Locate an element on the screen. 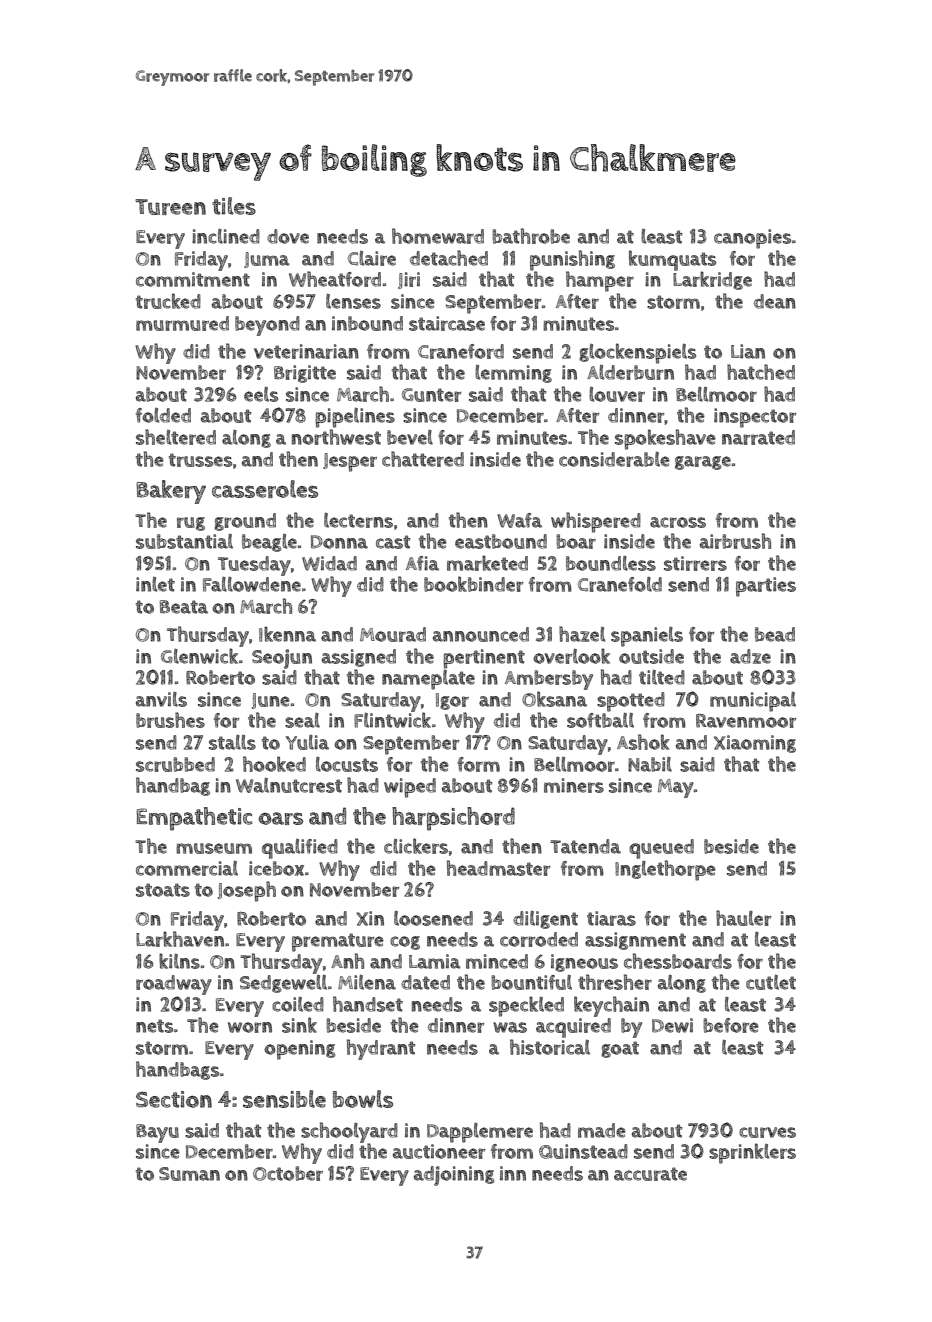  folded is located at coordinates (163, 415).
